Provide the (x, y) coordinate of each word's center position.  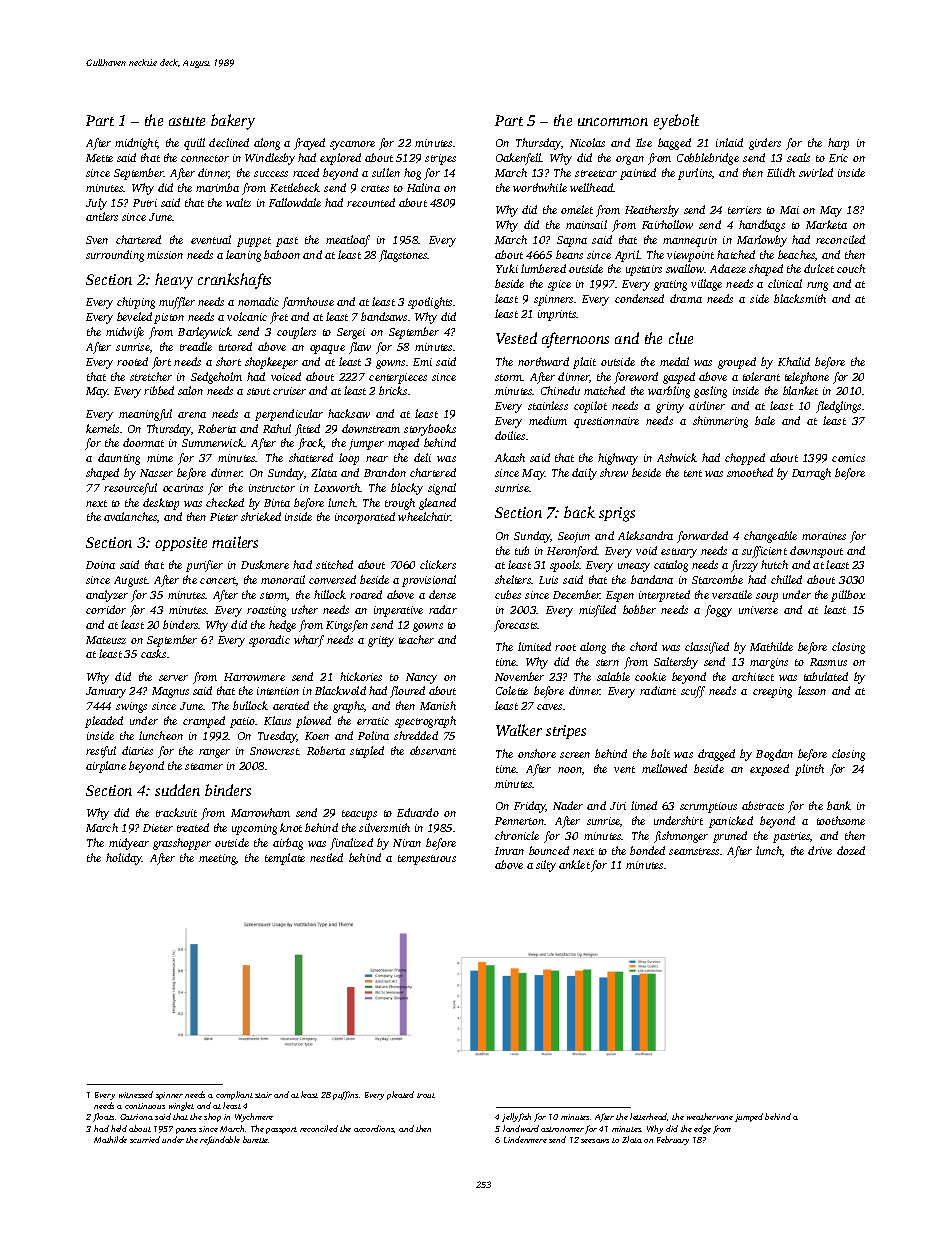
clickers (438, 564)
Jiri (618, 806)
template (285, 859)
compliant (234, 1095)
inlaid (729, 142)
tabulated (826, 676)
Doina (100, 565)
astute (187, 121)
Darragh (811, 474)
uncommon (613, 122)
